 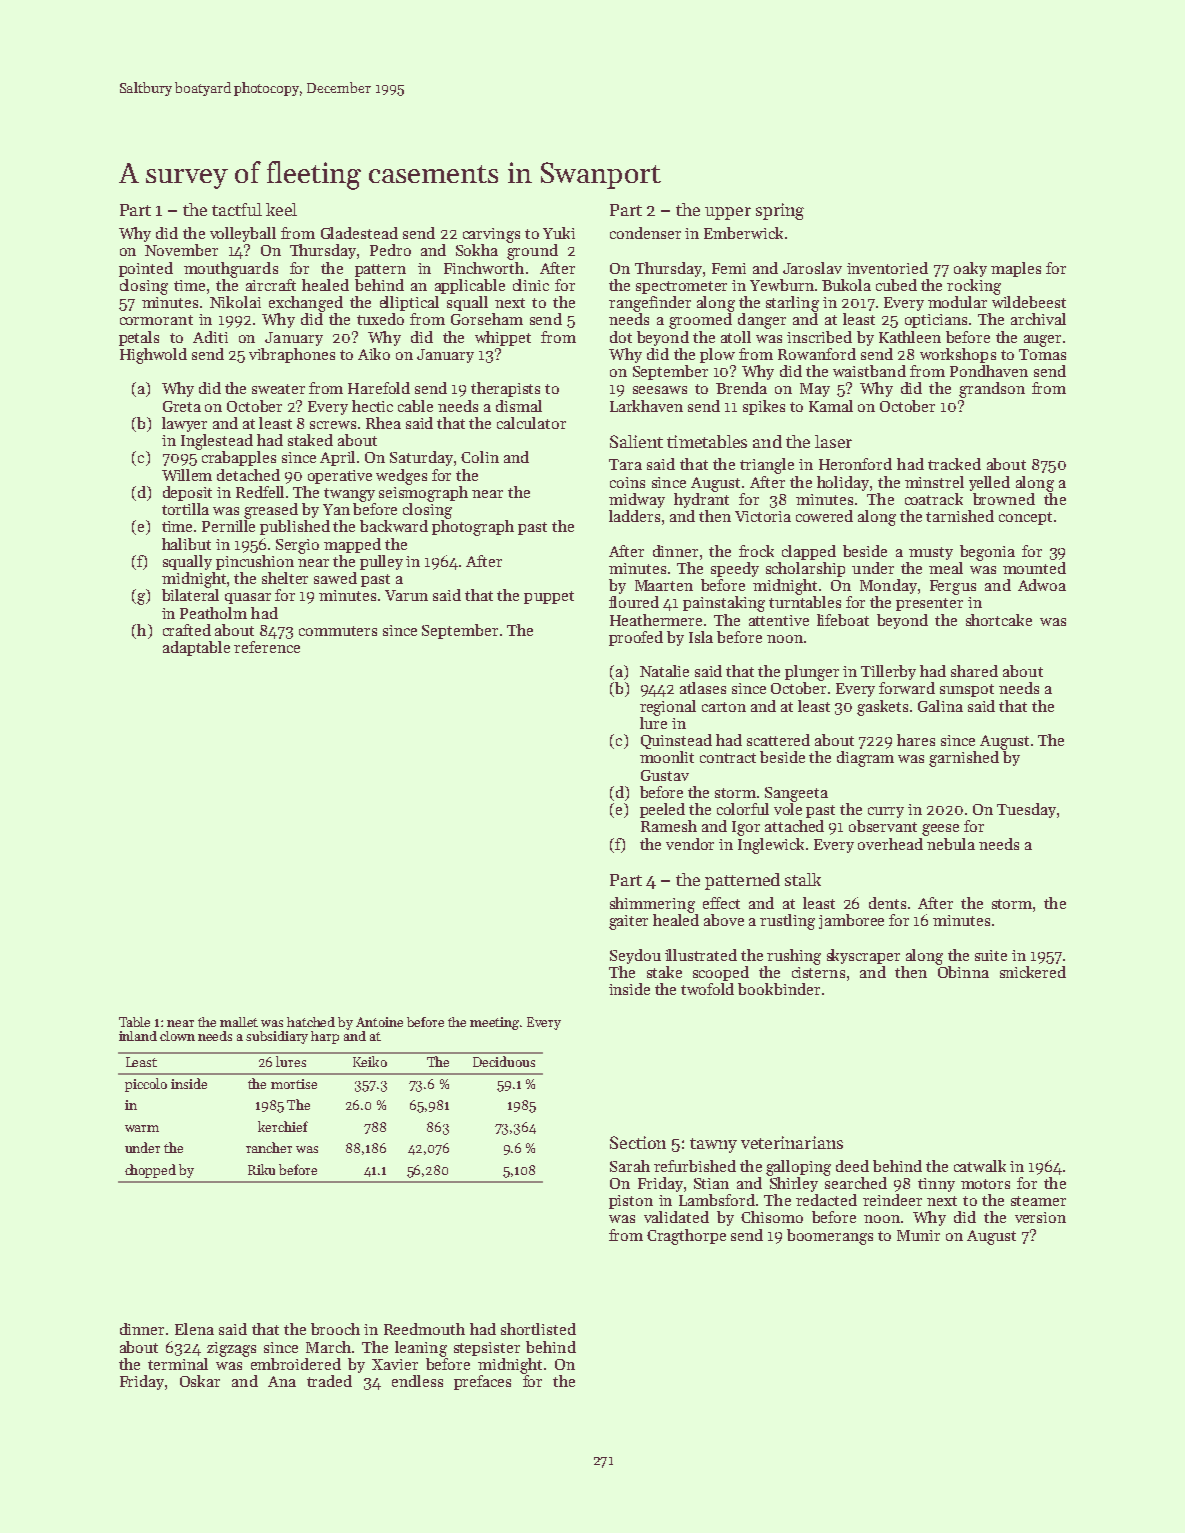 What do you see at coordinates (628, 922) in the document?
I see `gaiter` at bounding box center [628, 922].
